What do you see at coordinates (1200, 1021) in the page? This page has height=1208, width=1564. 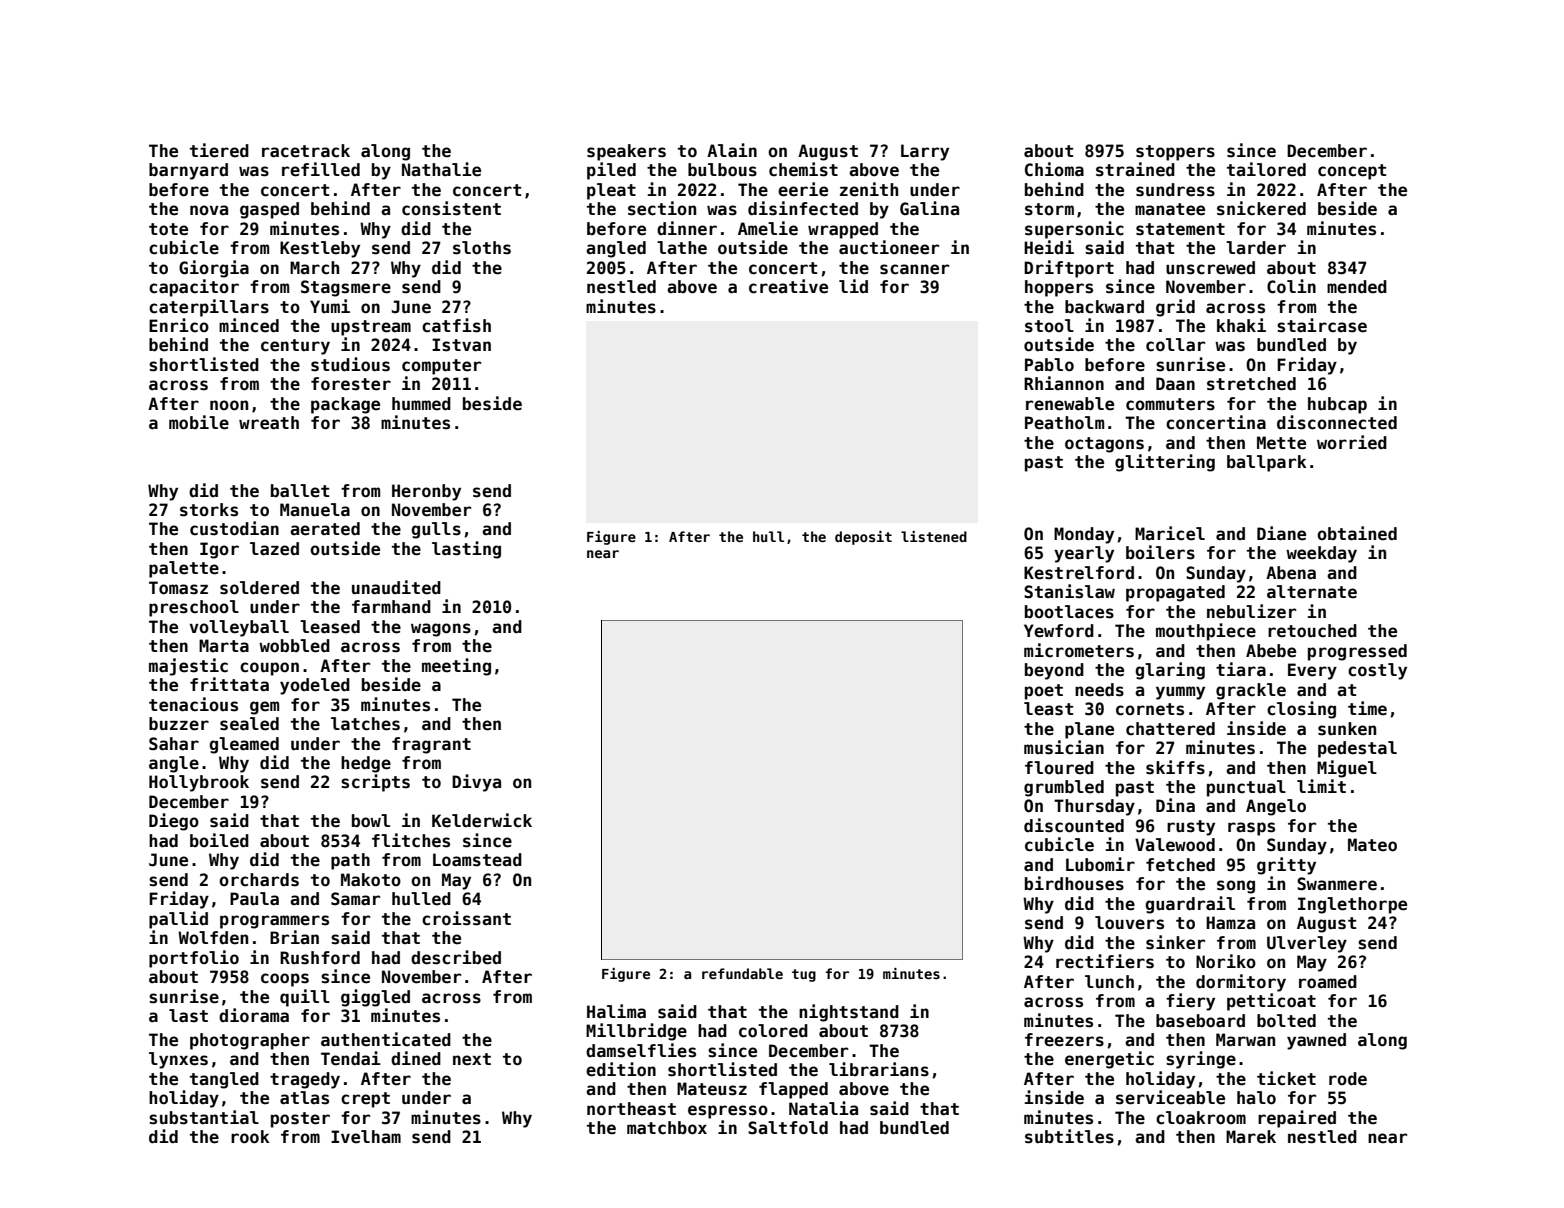 I see `baseboard` at bounding box center [1200, 1021].
